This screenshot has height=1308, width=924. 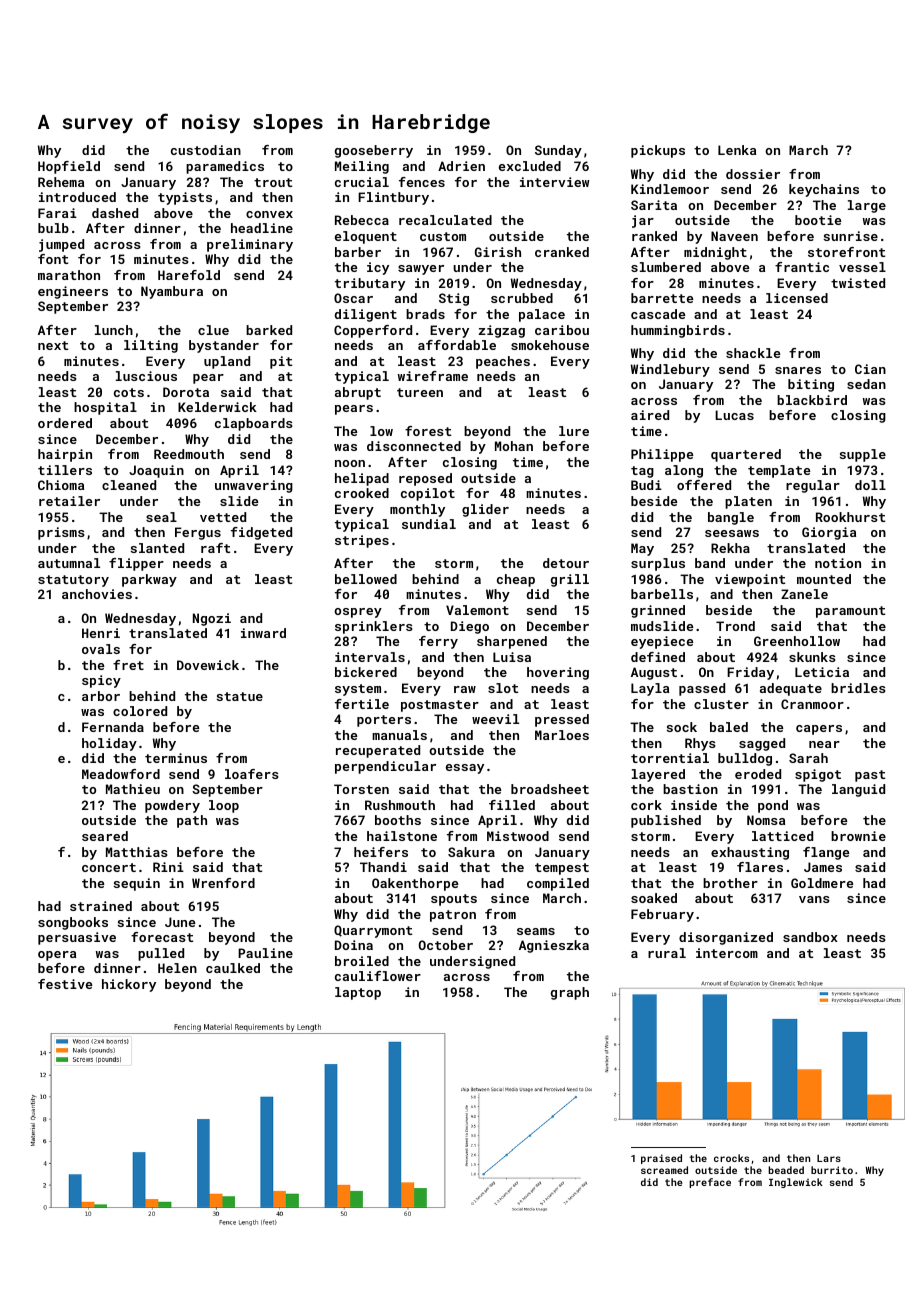 I want to click on layered, so click(x=658, y=775).
